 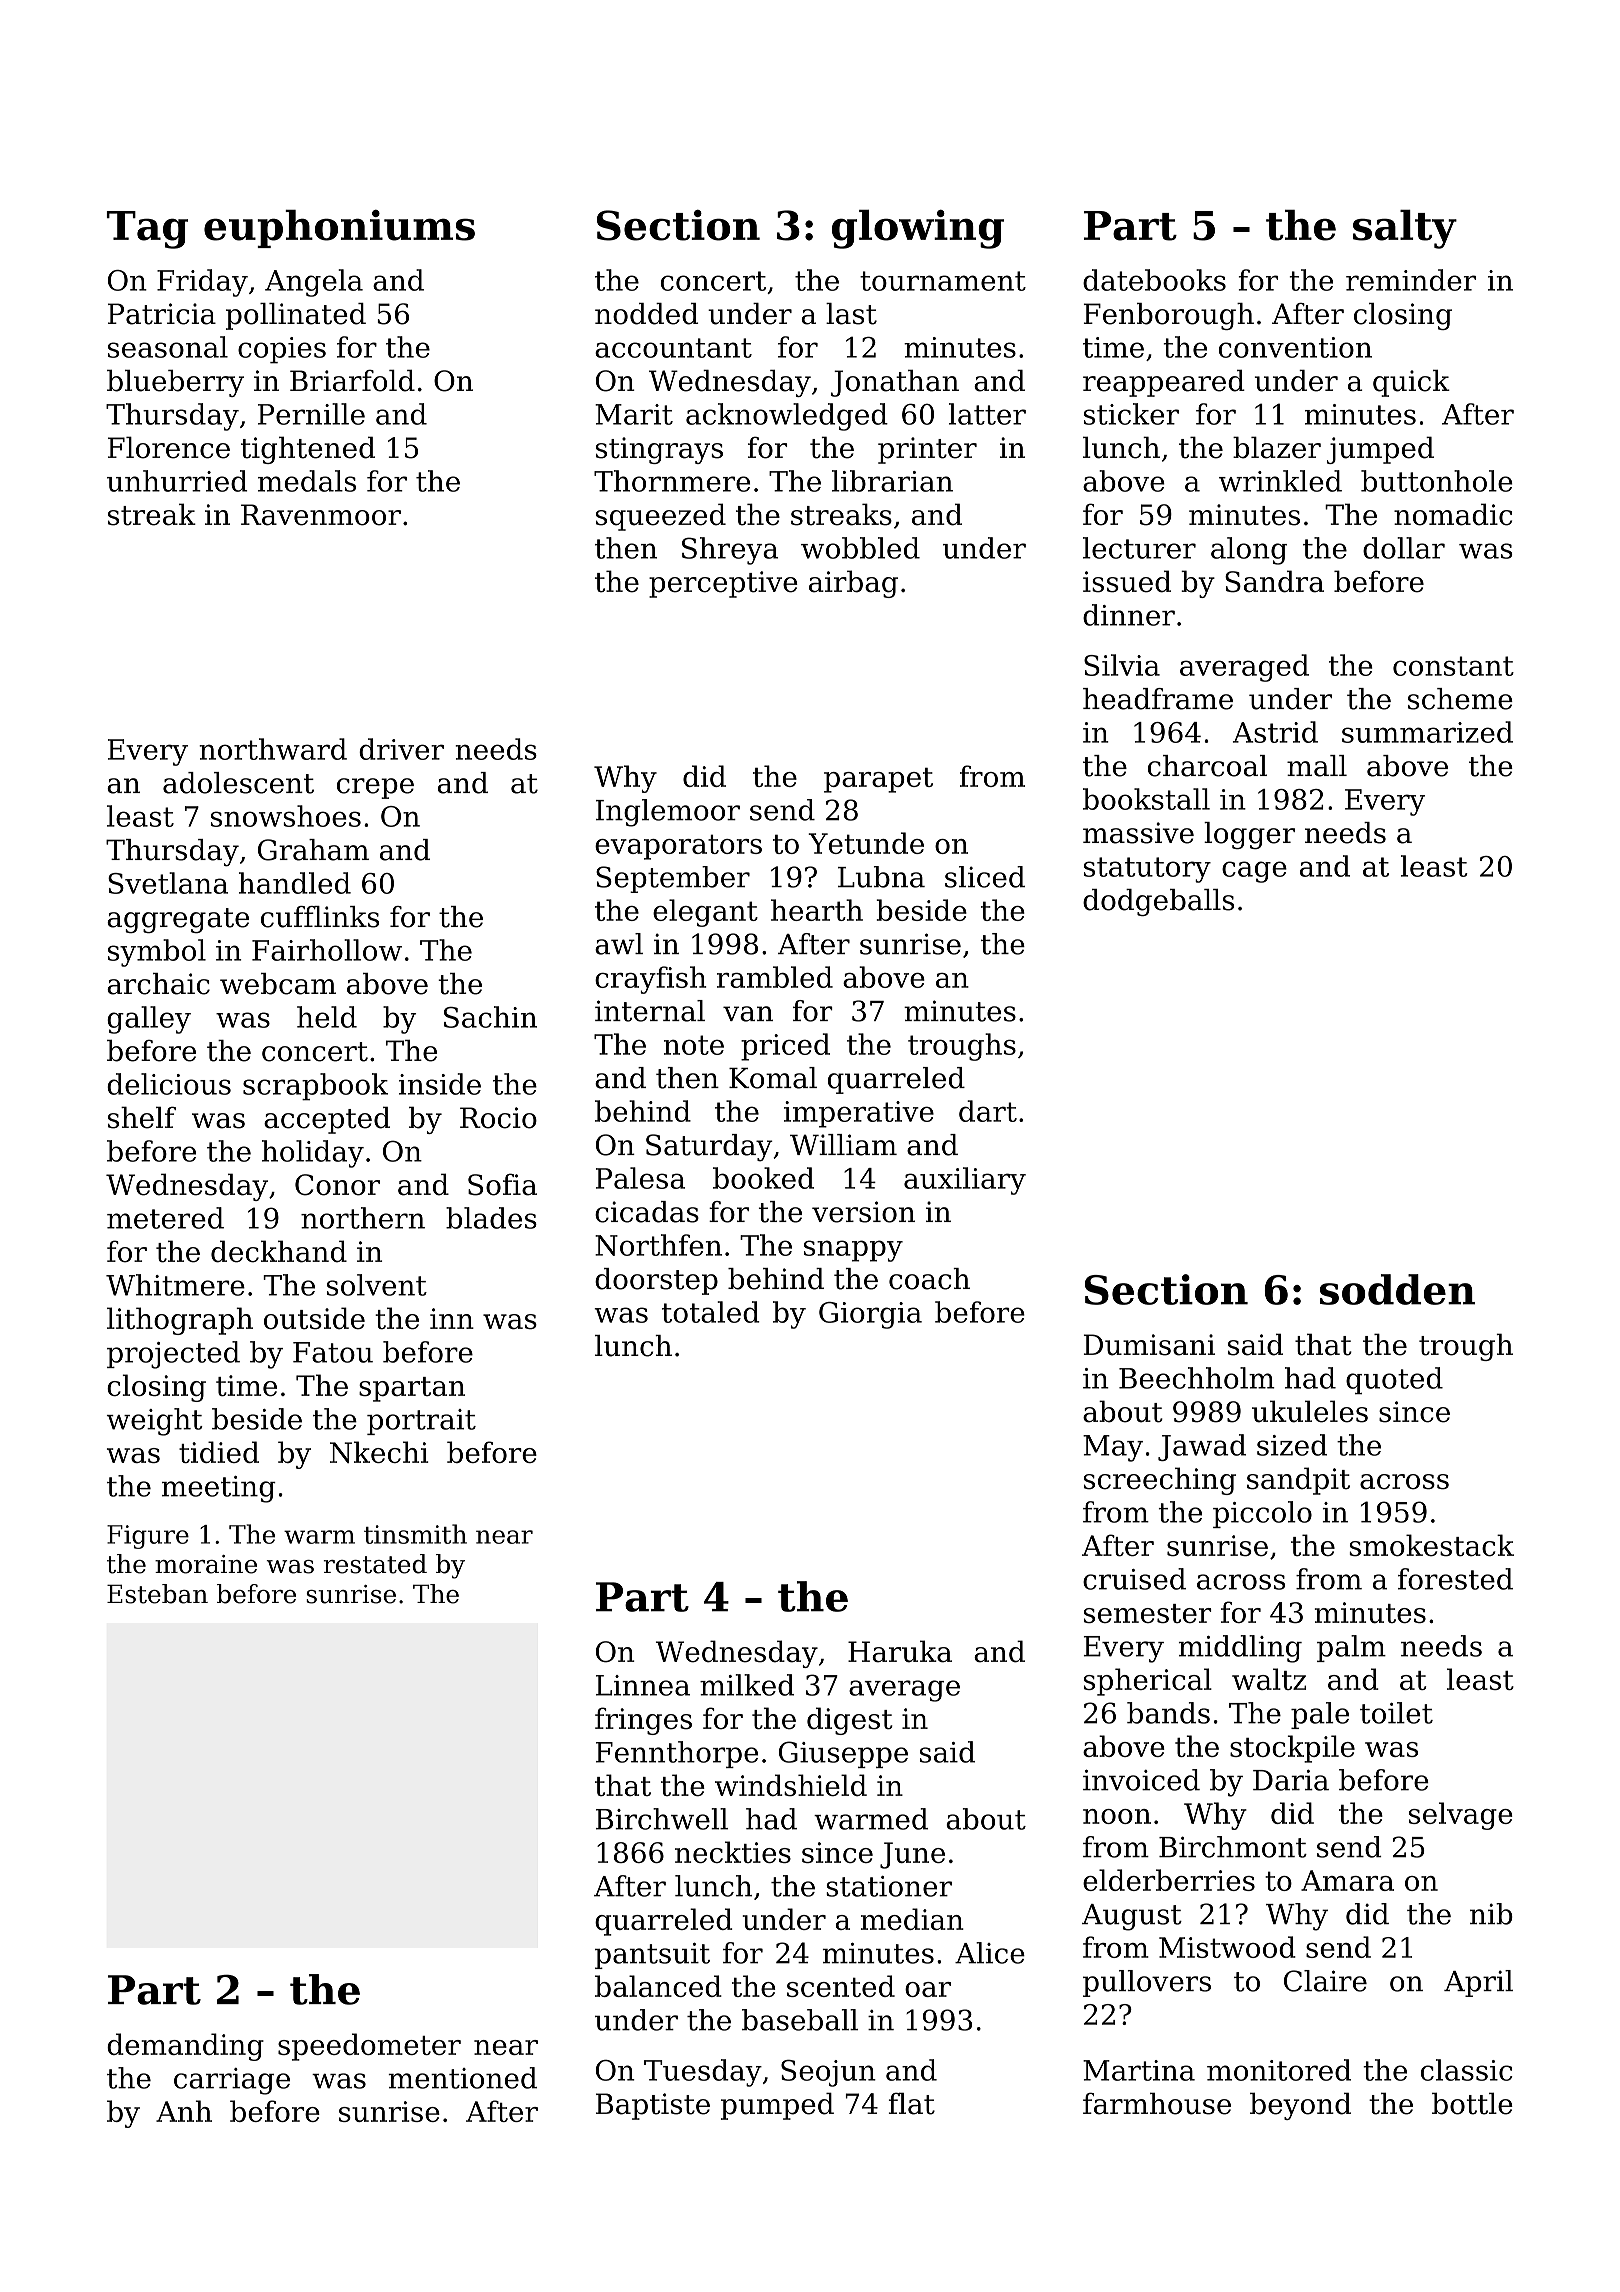 What do you see at coordinates (165, 1218) in the document?
I see `metered` at bounding box center [165, 1218].
